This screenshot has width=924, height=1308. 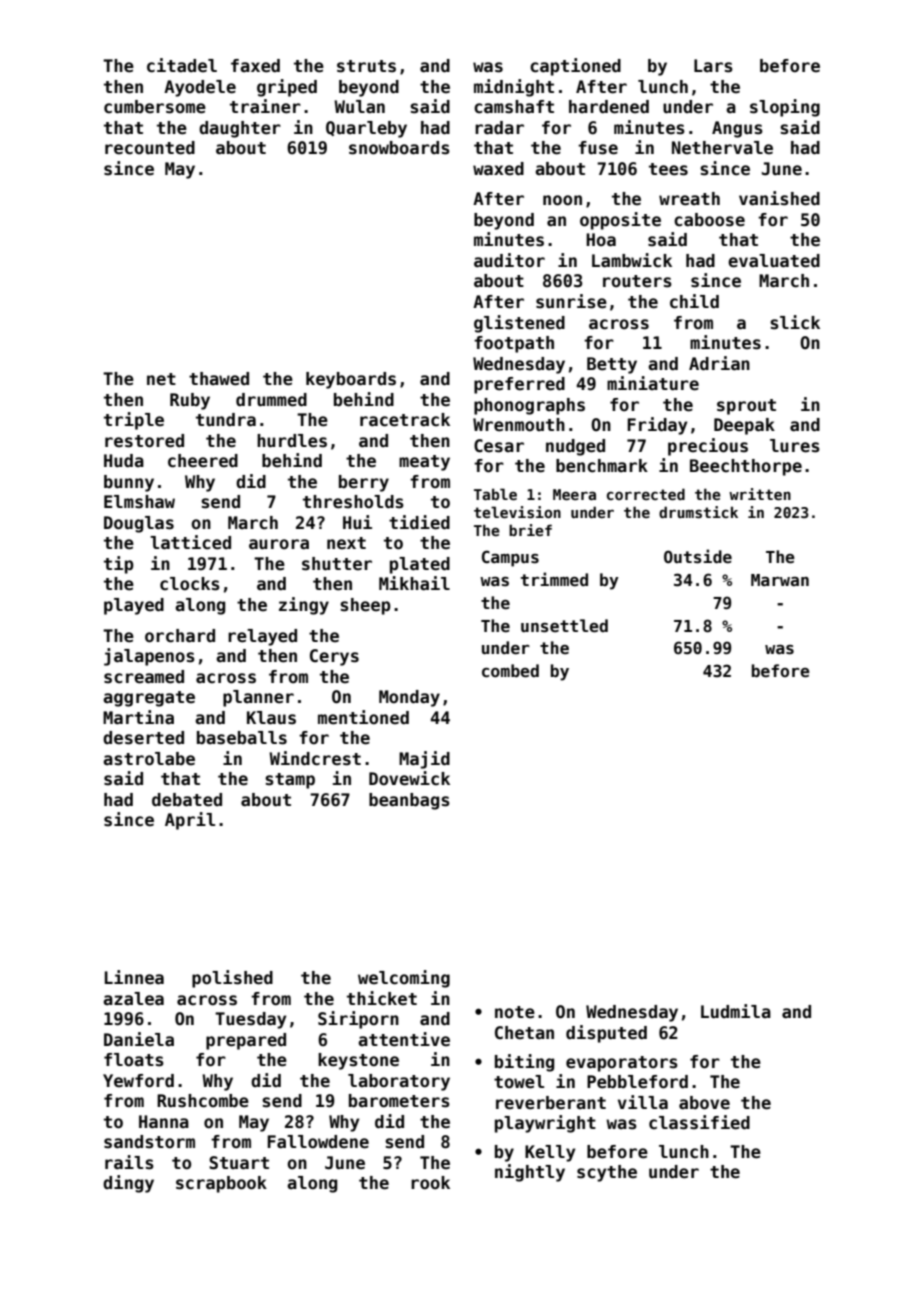 I want to click on Adrian, so click(x=719, y=363).
